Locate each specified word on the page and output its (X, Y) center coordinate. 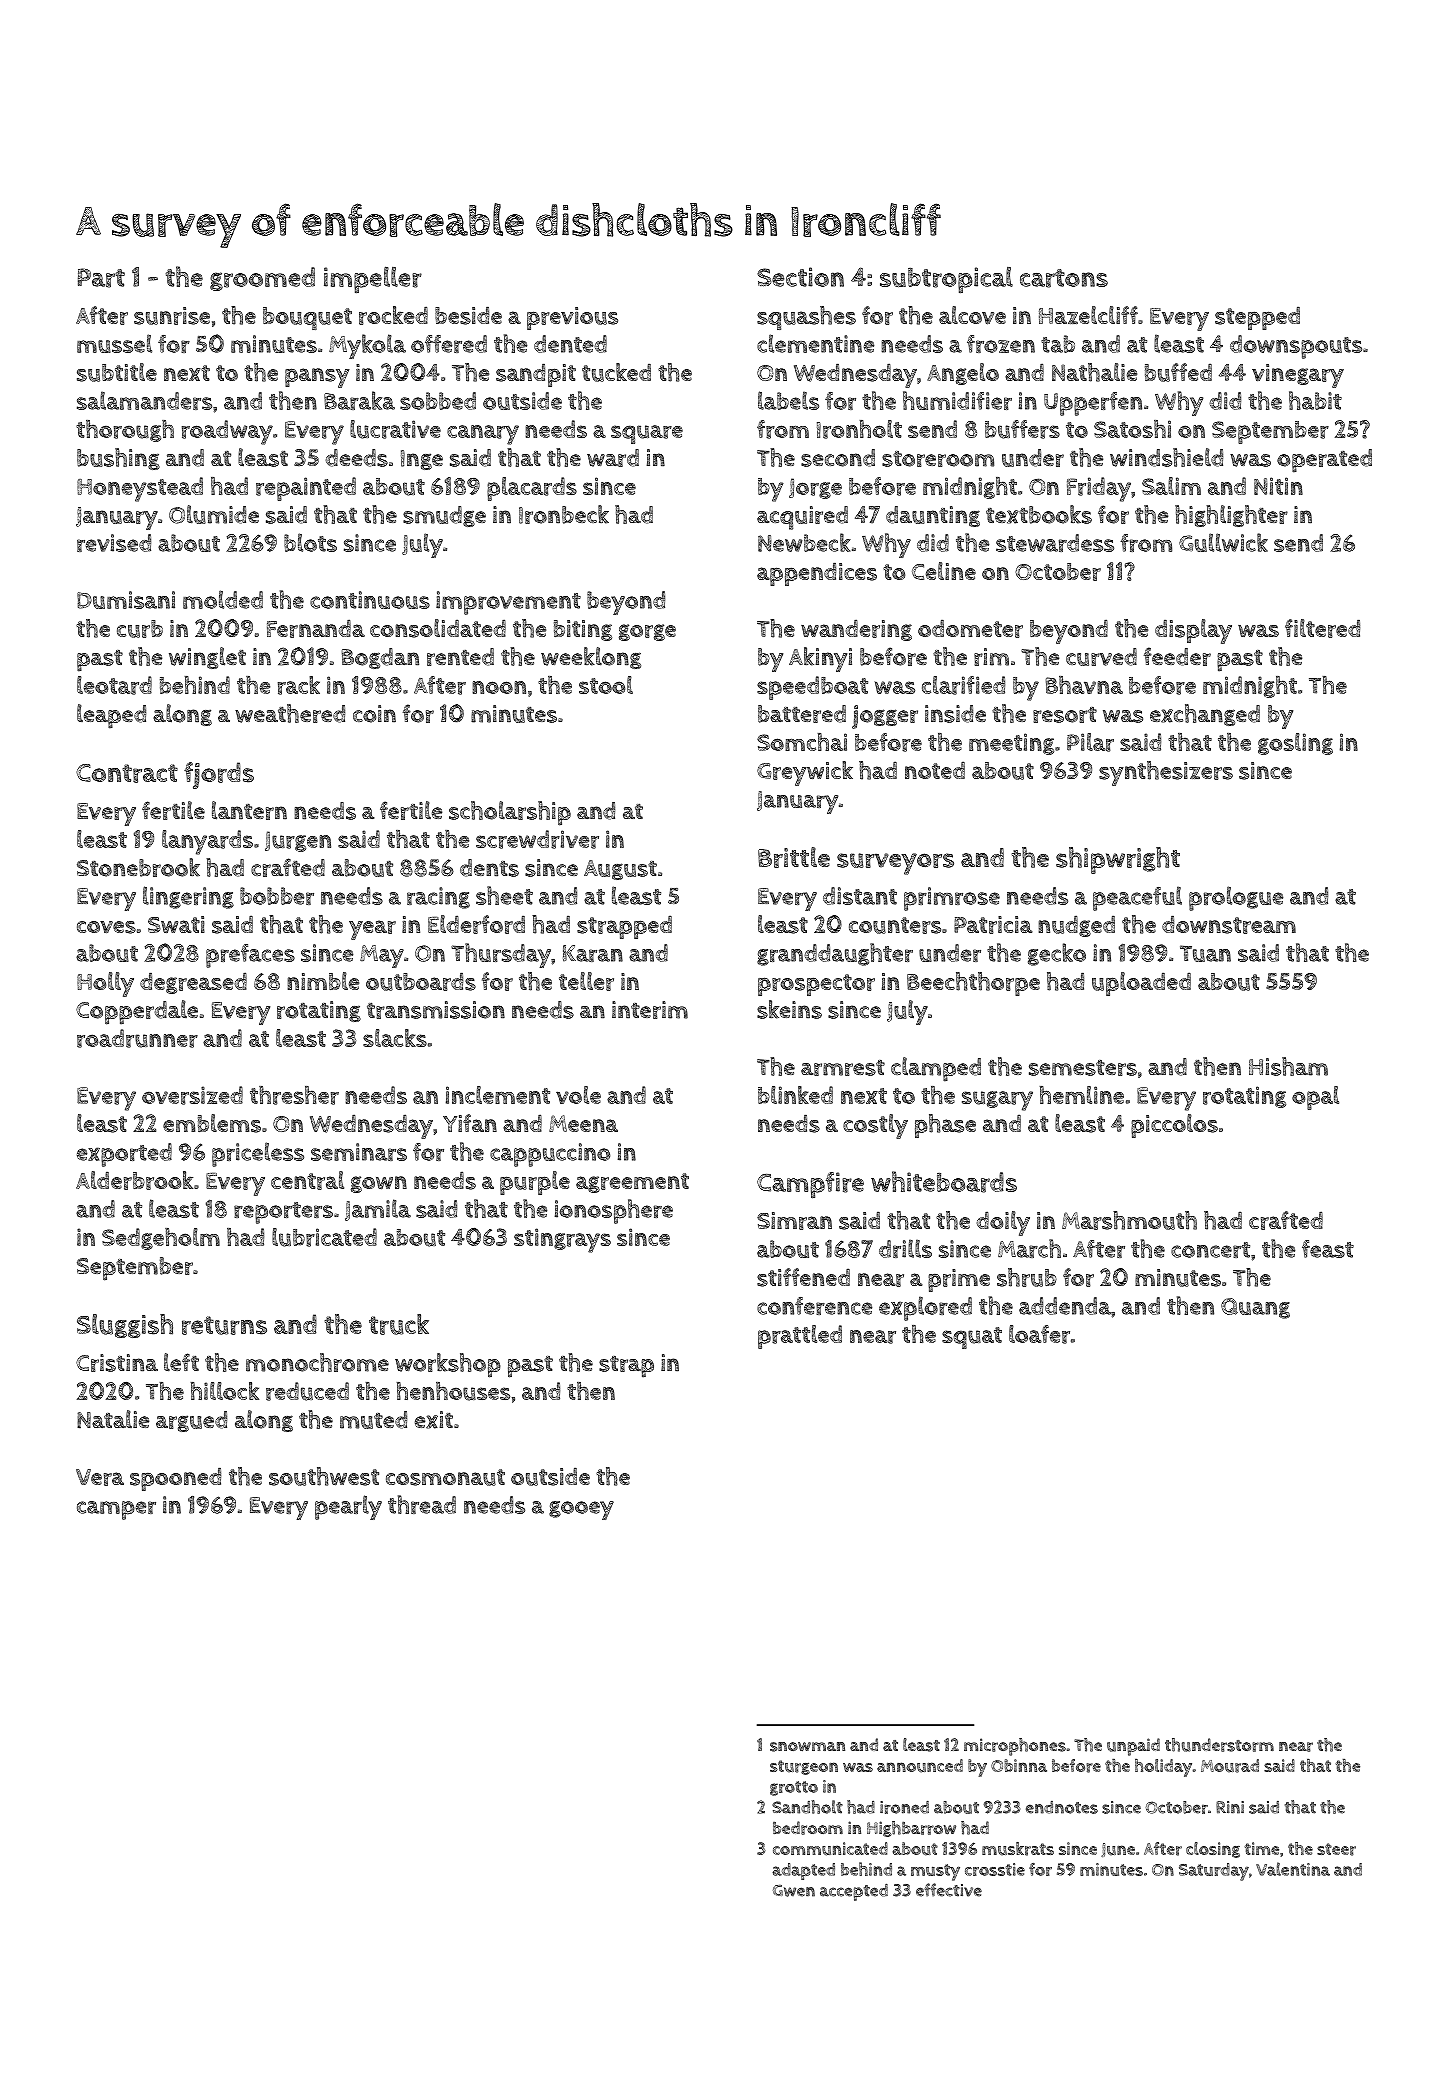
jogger (885, 717)
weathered (290, 713)
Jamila (378, 1210)
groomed (262, 279)
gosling (1295, 744)
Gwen (794, 1891)
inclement (498, 1095)
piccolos (1174, 1126)
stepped (1257, 318)
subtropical (946, 280)
